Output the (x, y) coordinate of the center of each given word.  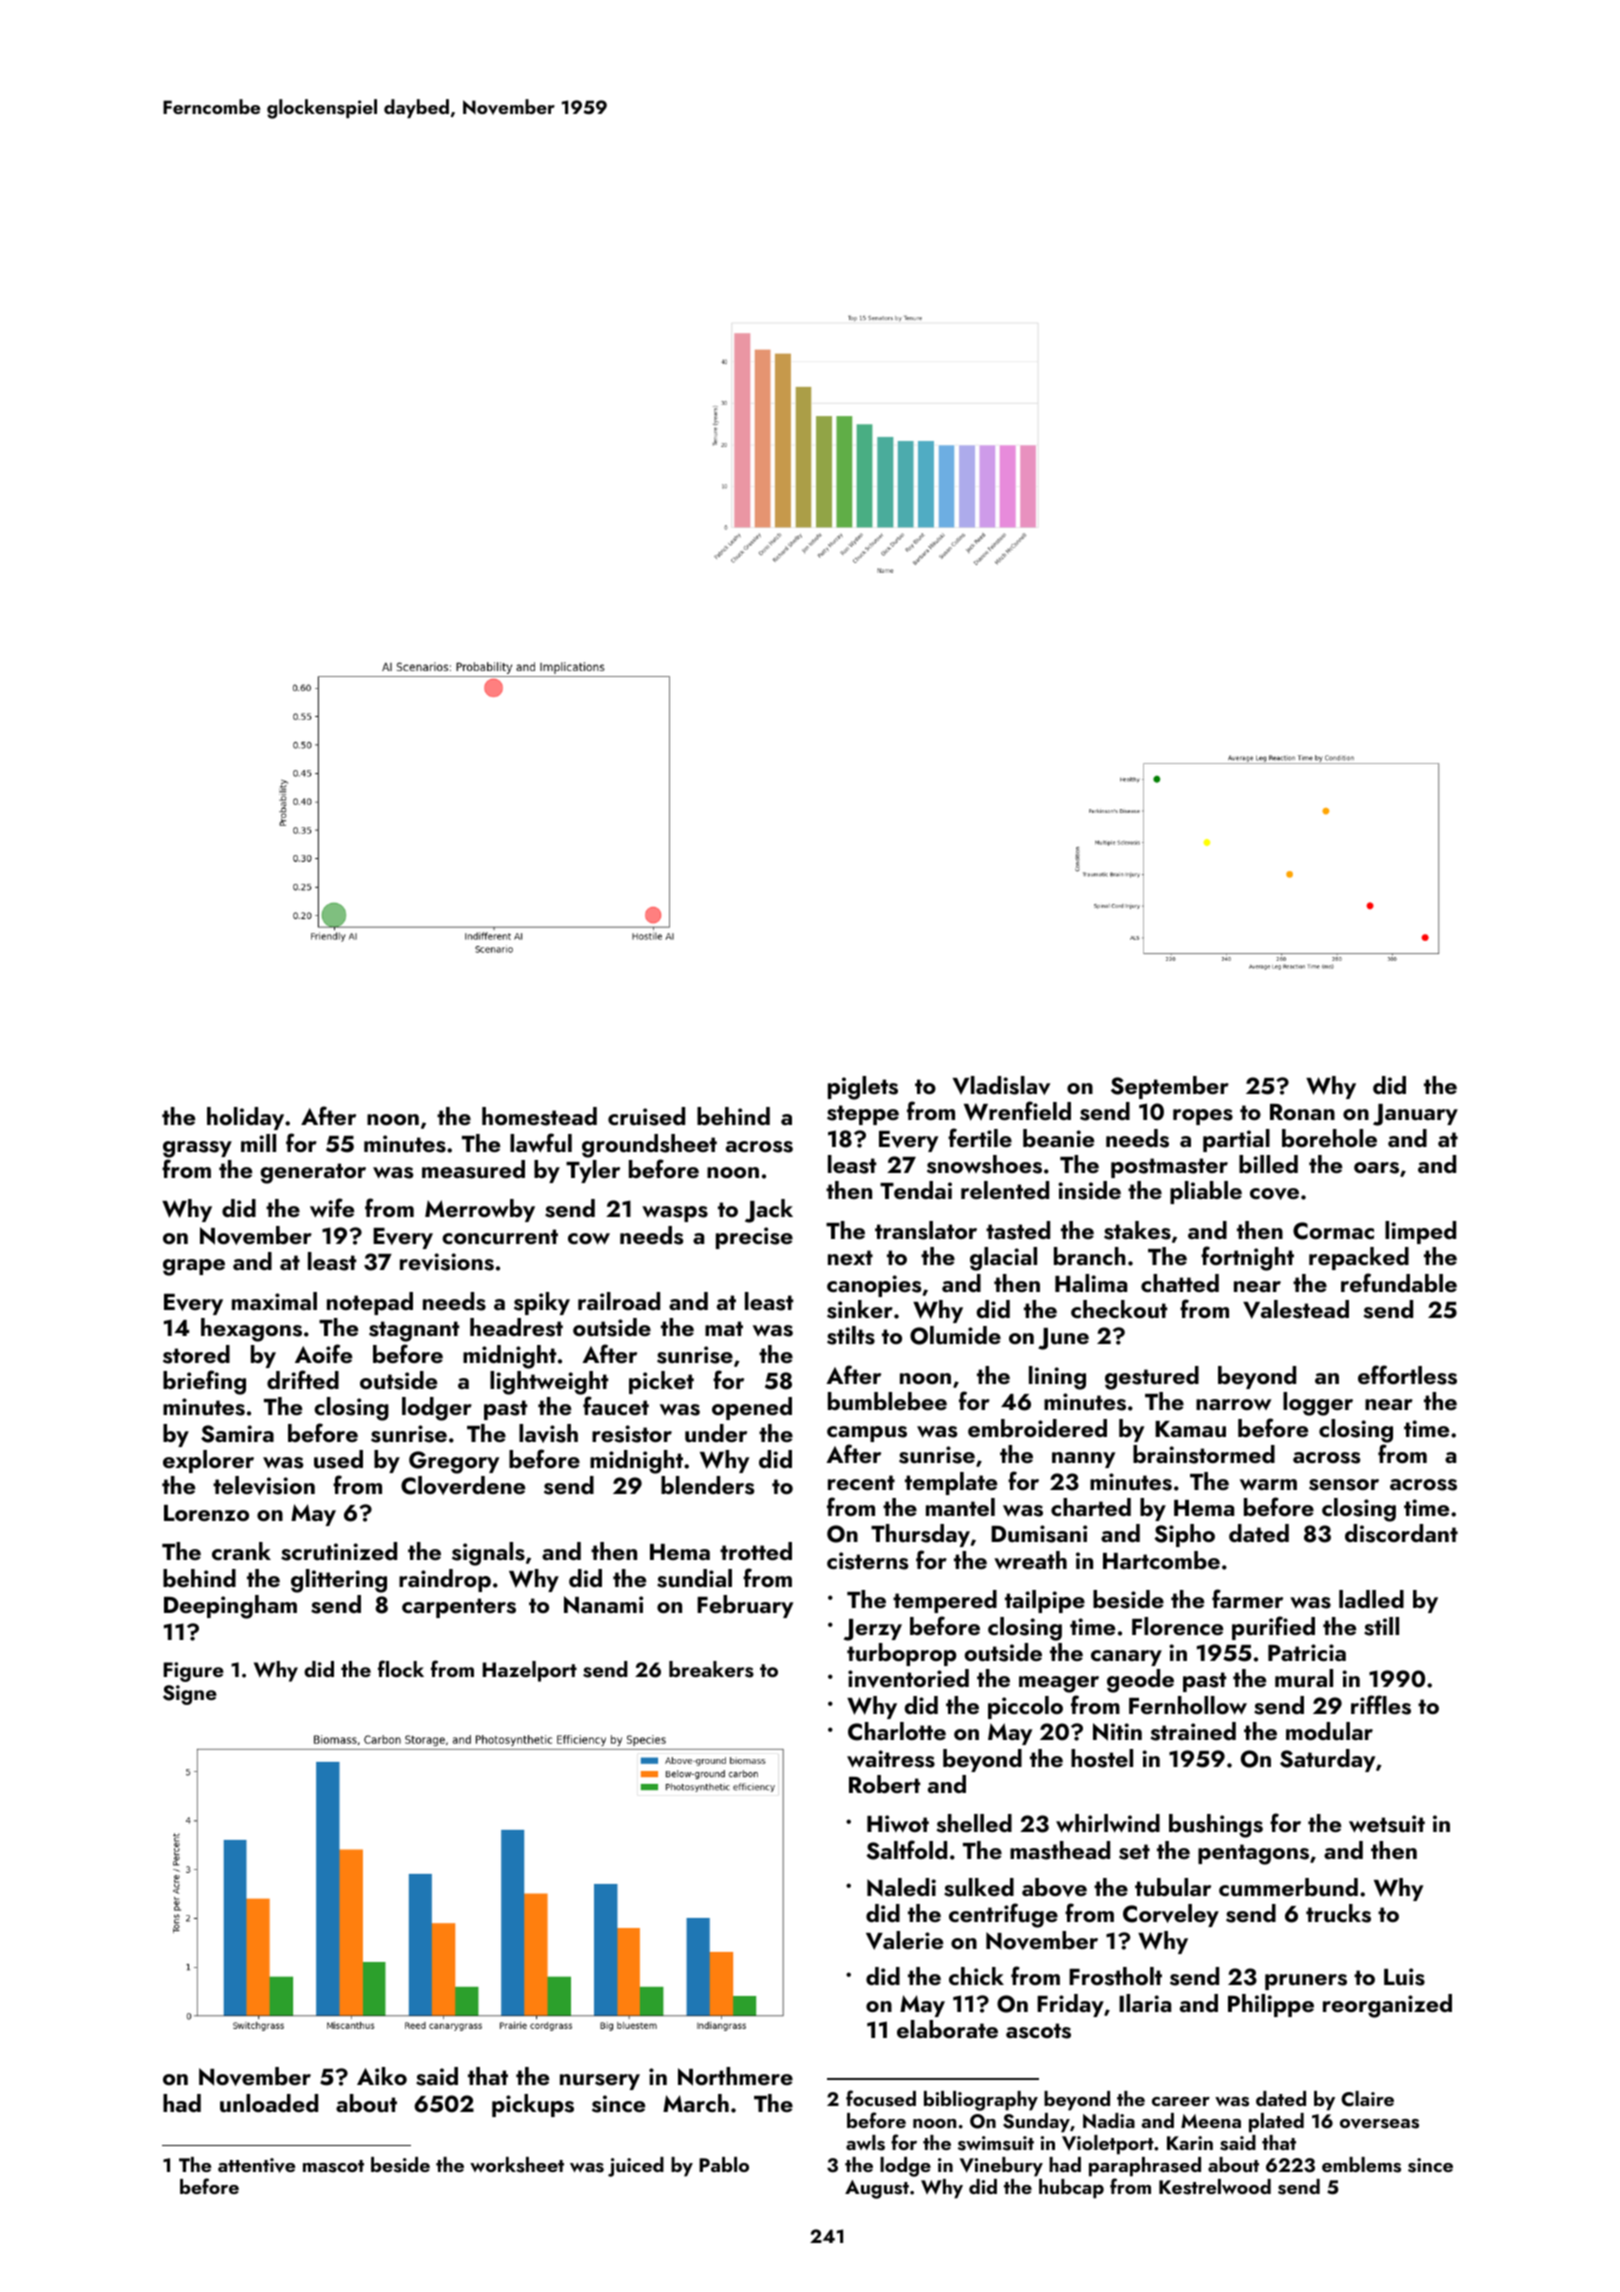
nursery (600, 2082)
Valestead (1296, 1309)
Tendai (916, 1190)
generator (313, 1173)
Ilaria (1145, 2003)
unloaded (269, 2103)
